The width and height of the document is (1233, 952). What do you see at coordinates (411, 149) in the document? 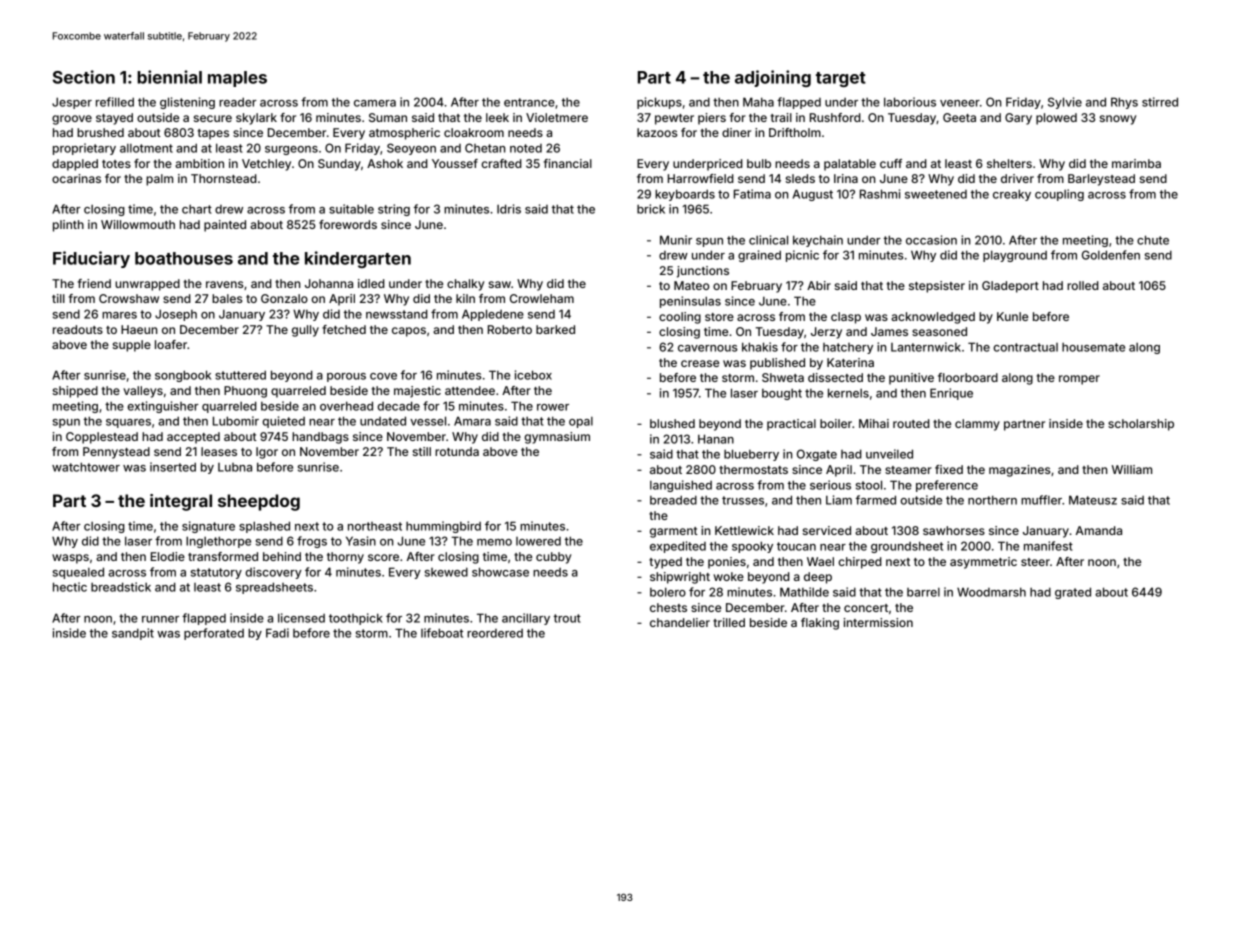
I see `Seoyeon` at bounding box center [411, 149].
